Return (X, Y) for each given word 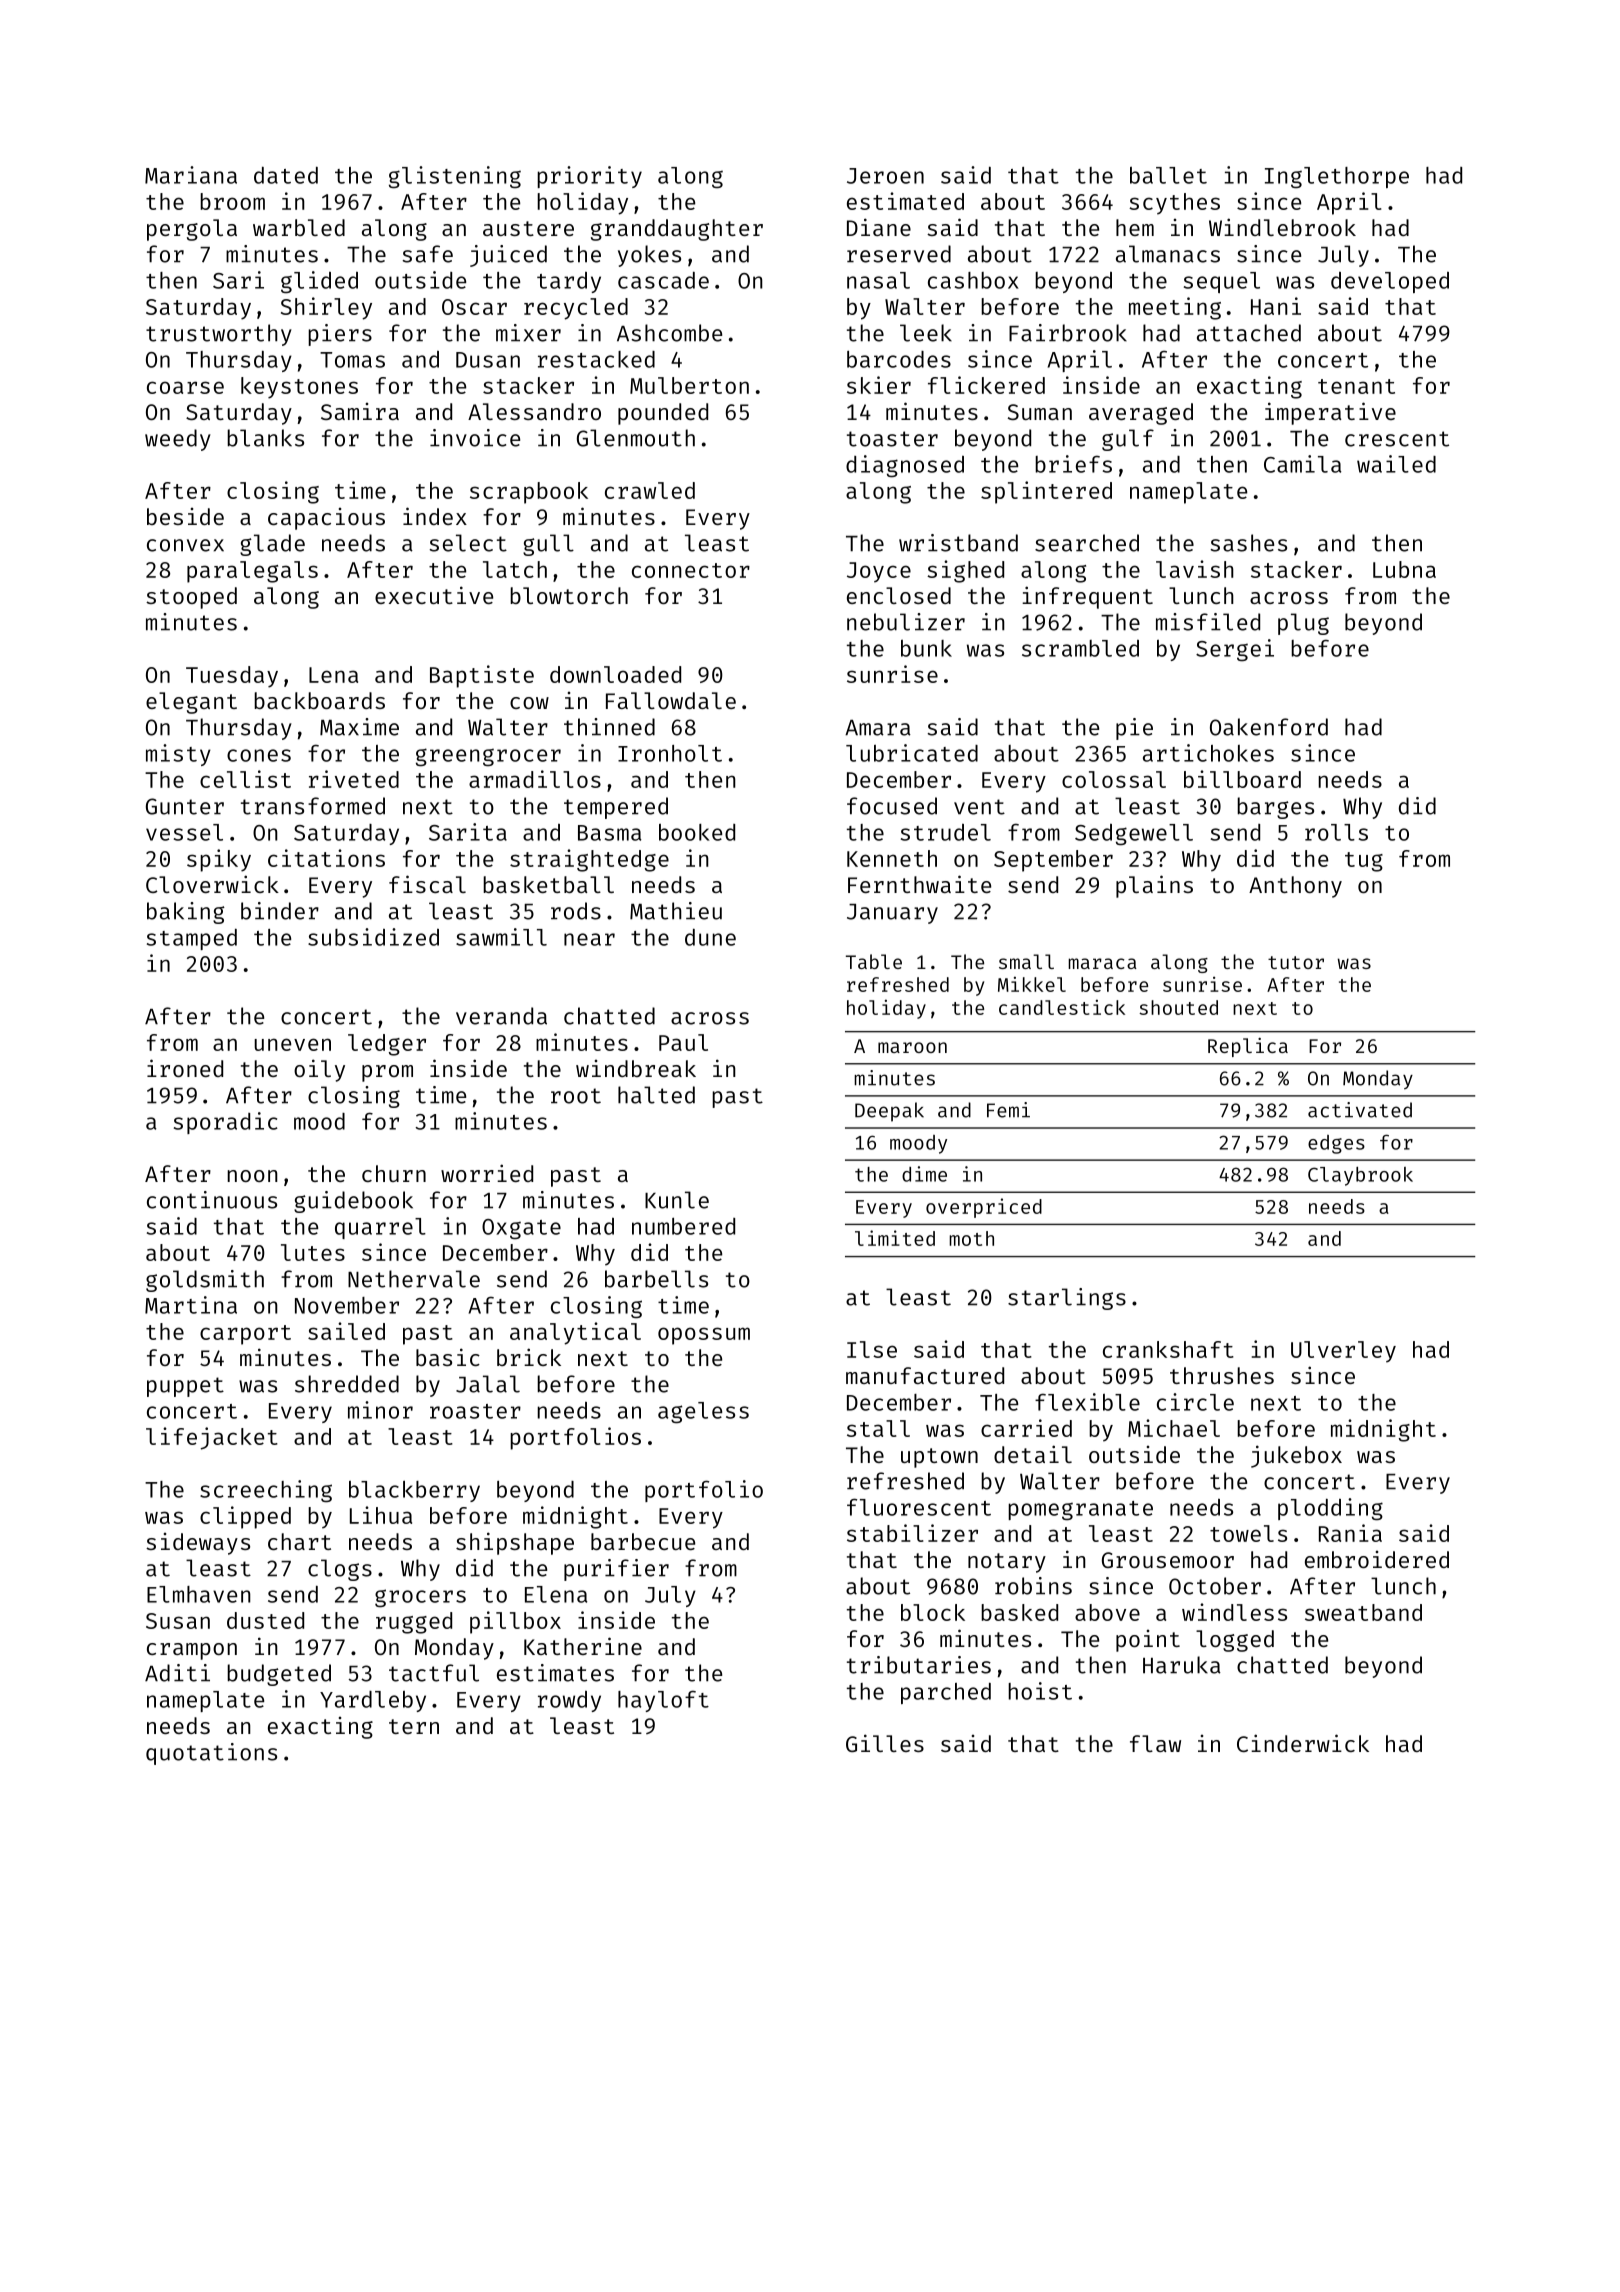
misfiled (1208, 622)
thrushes (1222, 1375)
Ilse (872, 1349)
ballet (1168, 175)
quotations (211, 1754)
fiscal (427, 884)
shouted (1178, 1007)
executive (434, 595)
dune (710, 937)
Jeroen (885, 176)
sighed (965, 571)
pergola (192, 230)
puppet (185, 1387)
